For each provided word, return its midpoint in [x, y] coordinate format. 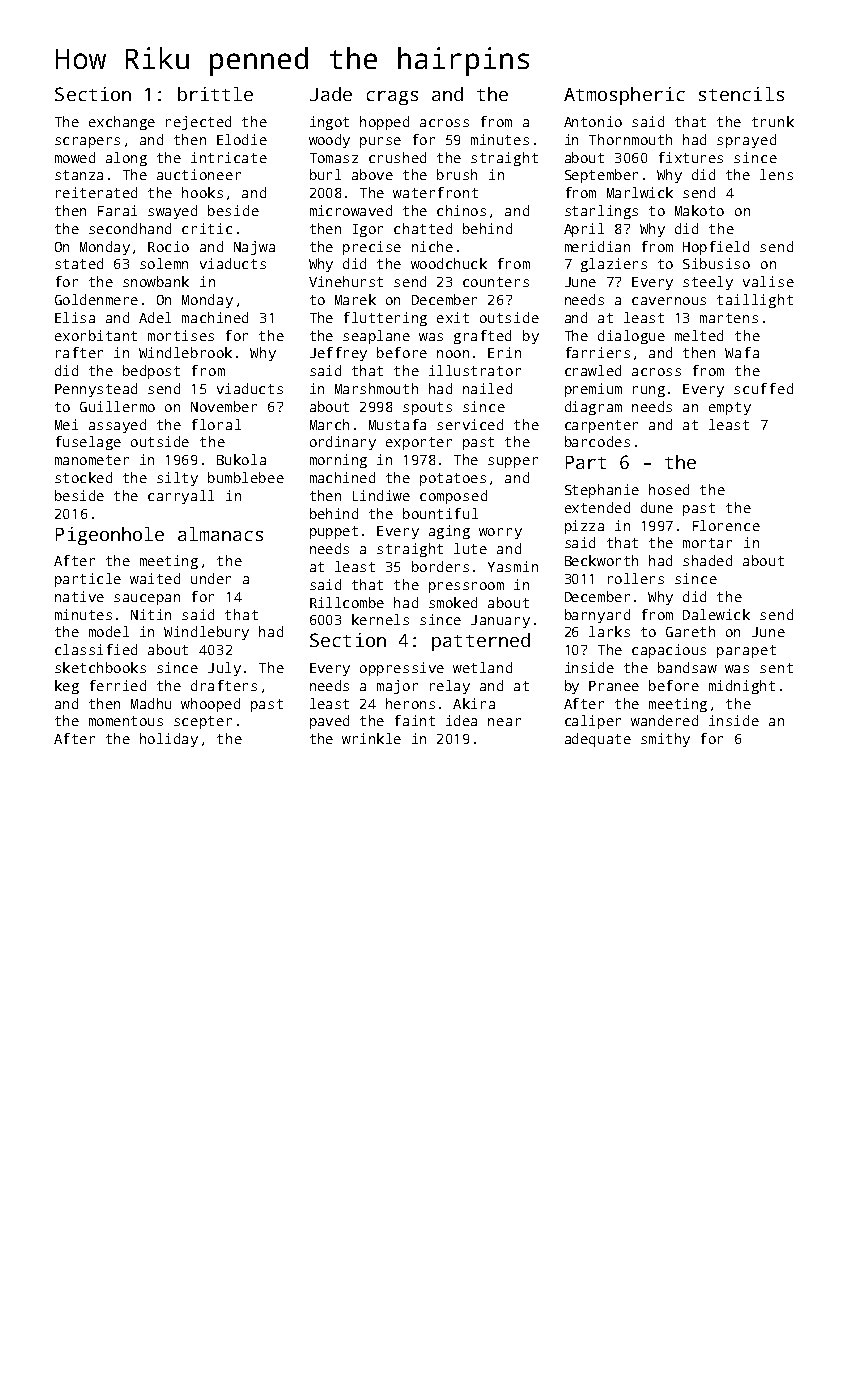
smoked [453, 602]
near [504, 722]
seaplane [376, 337]
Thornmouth [630, 139]
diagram [593, 408]
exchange [122, 123]
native [79, 596]
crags [392, 98]
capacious [669, 651]
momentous [126, 721]
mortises [181, 335]
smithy [665, 740]
